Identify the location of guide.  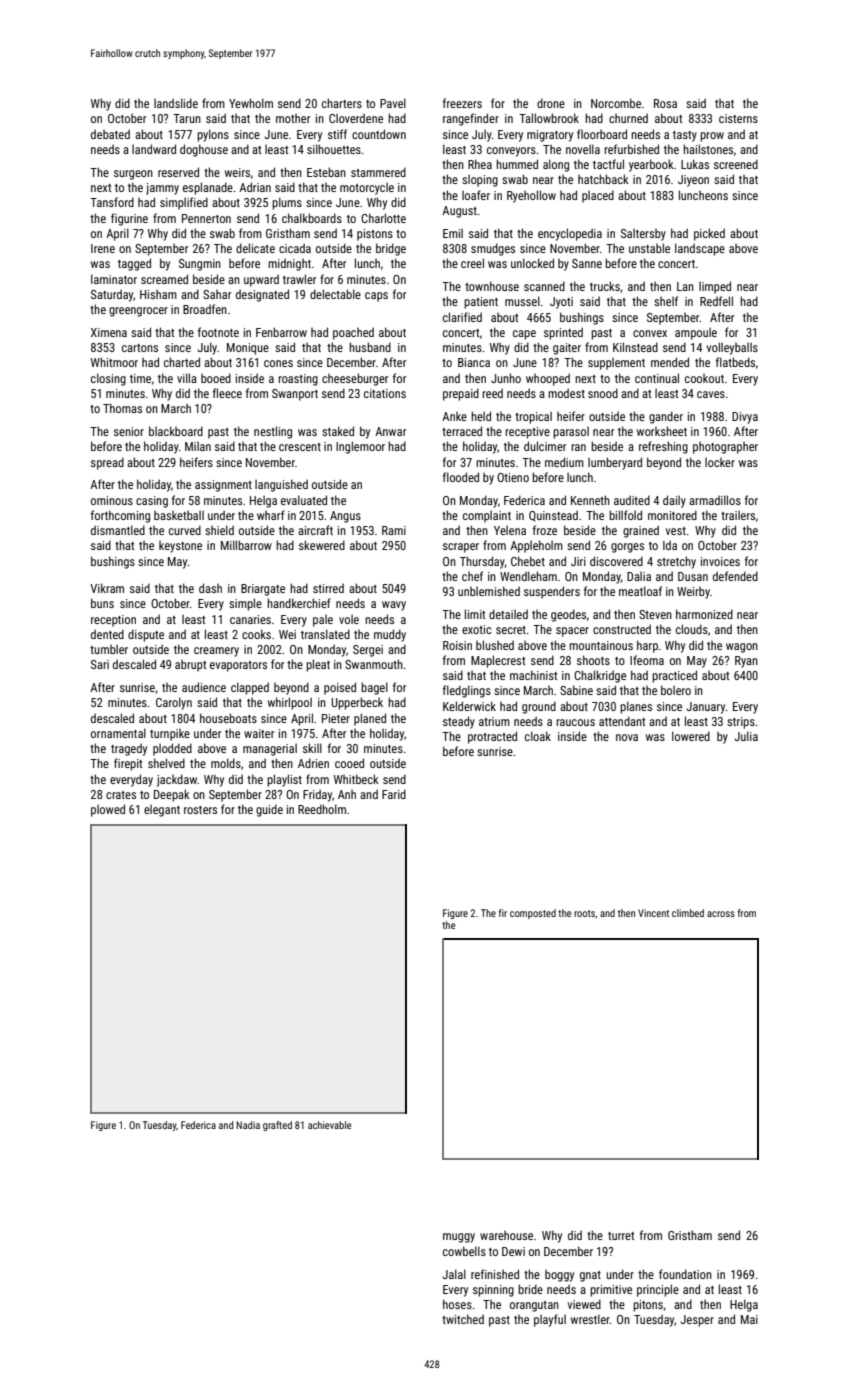
(269, 810).
